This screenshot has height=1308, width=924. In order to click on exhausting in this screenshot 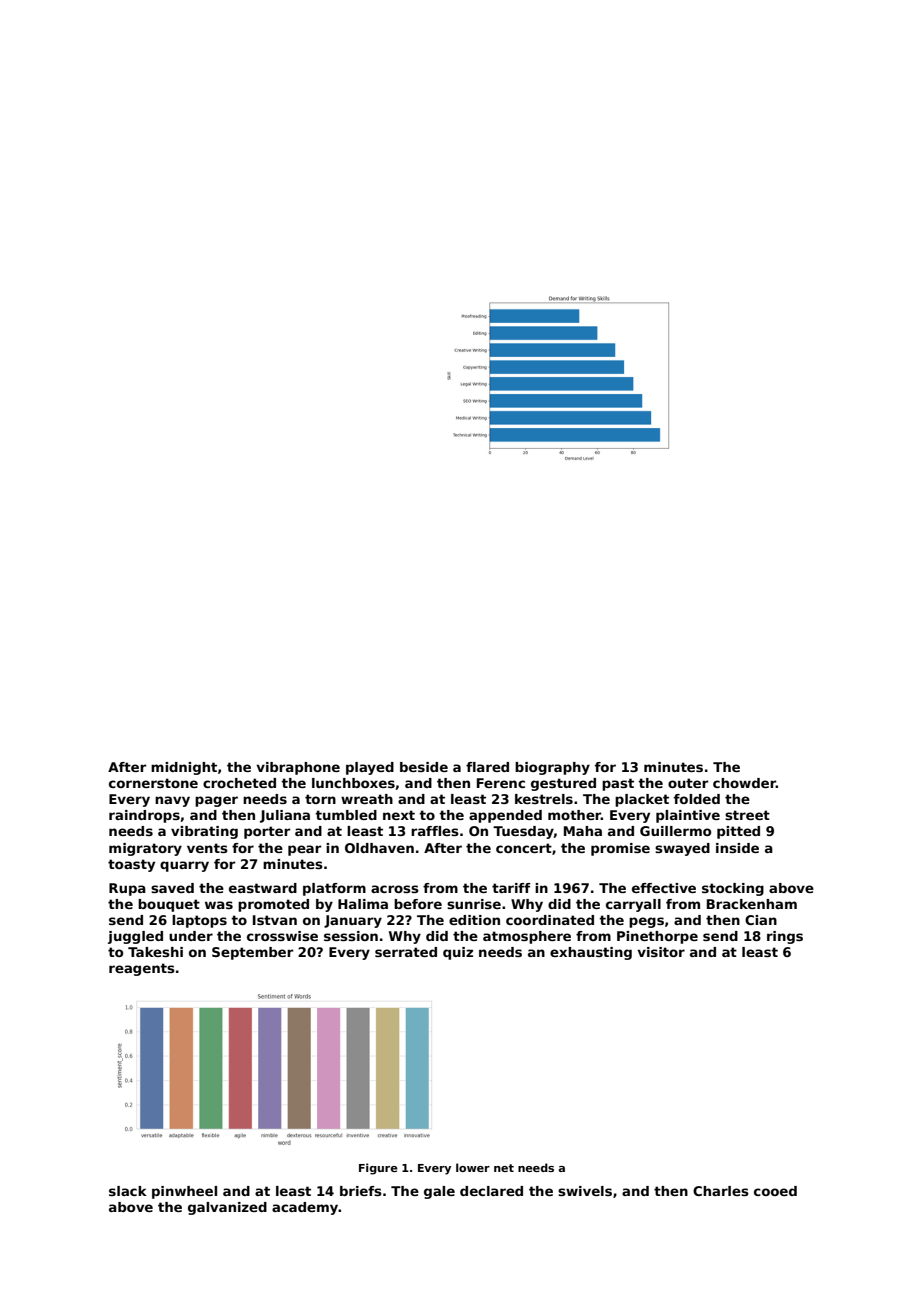, I will do `click(591, 953)`.
